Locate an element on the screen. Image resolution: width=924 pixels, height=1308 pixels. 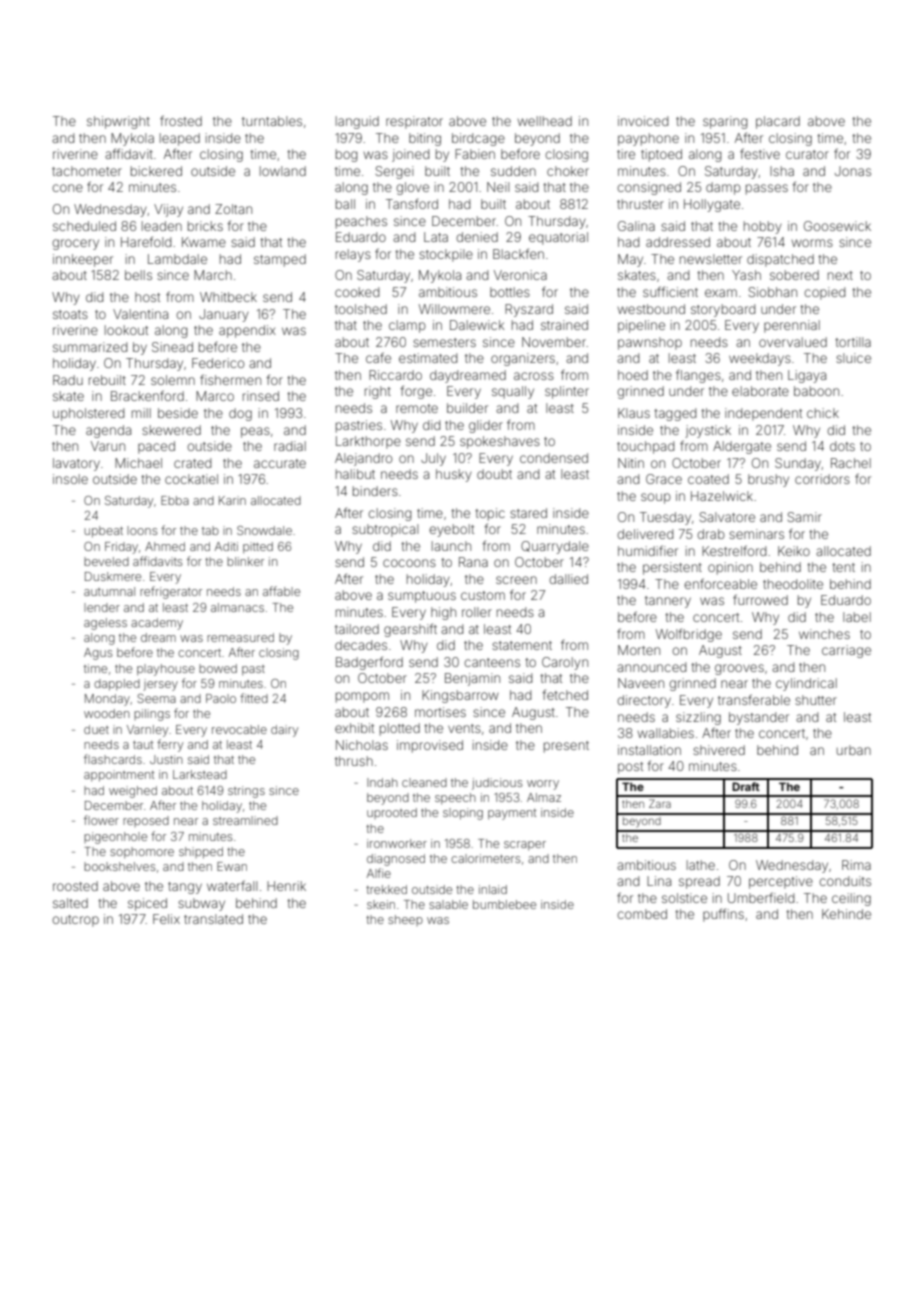
next is located at coordinates (840, 275).
